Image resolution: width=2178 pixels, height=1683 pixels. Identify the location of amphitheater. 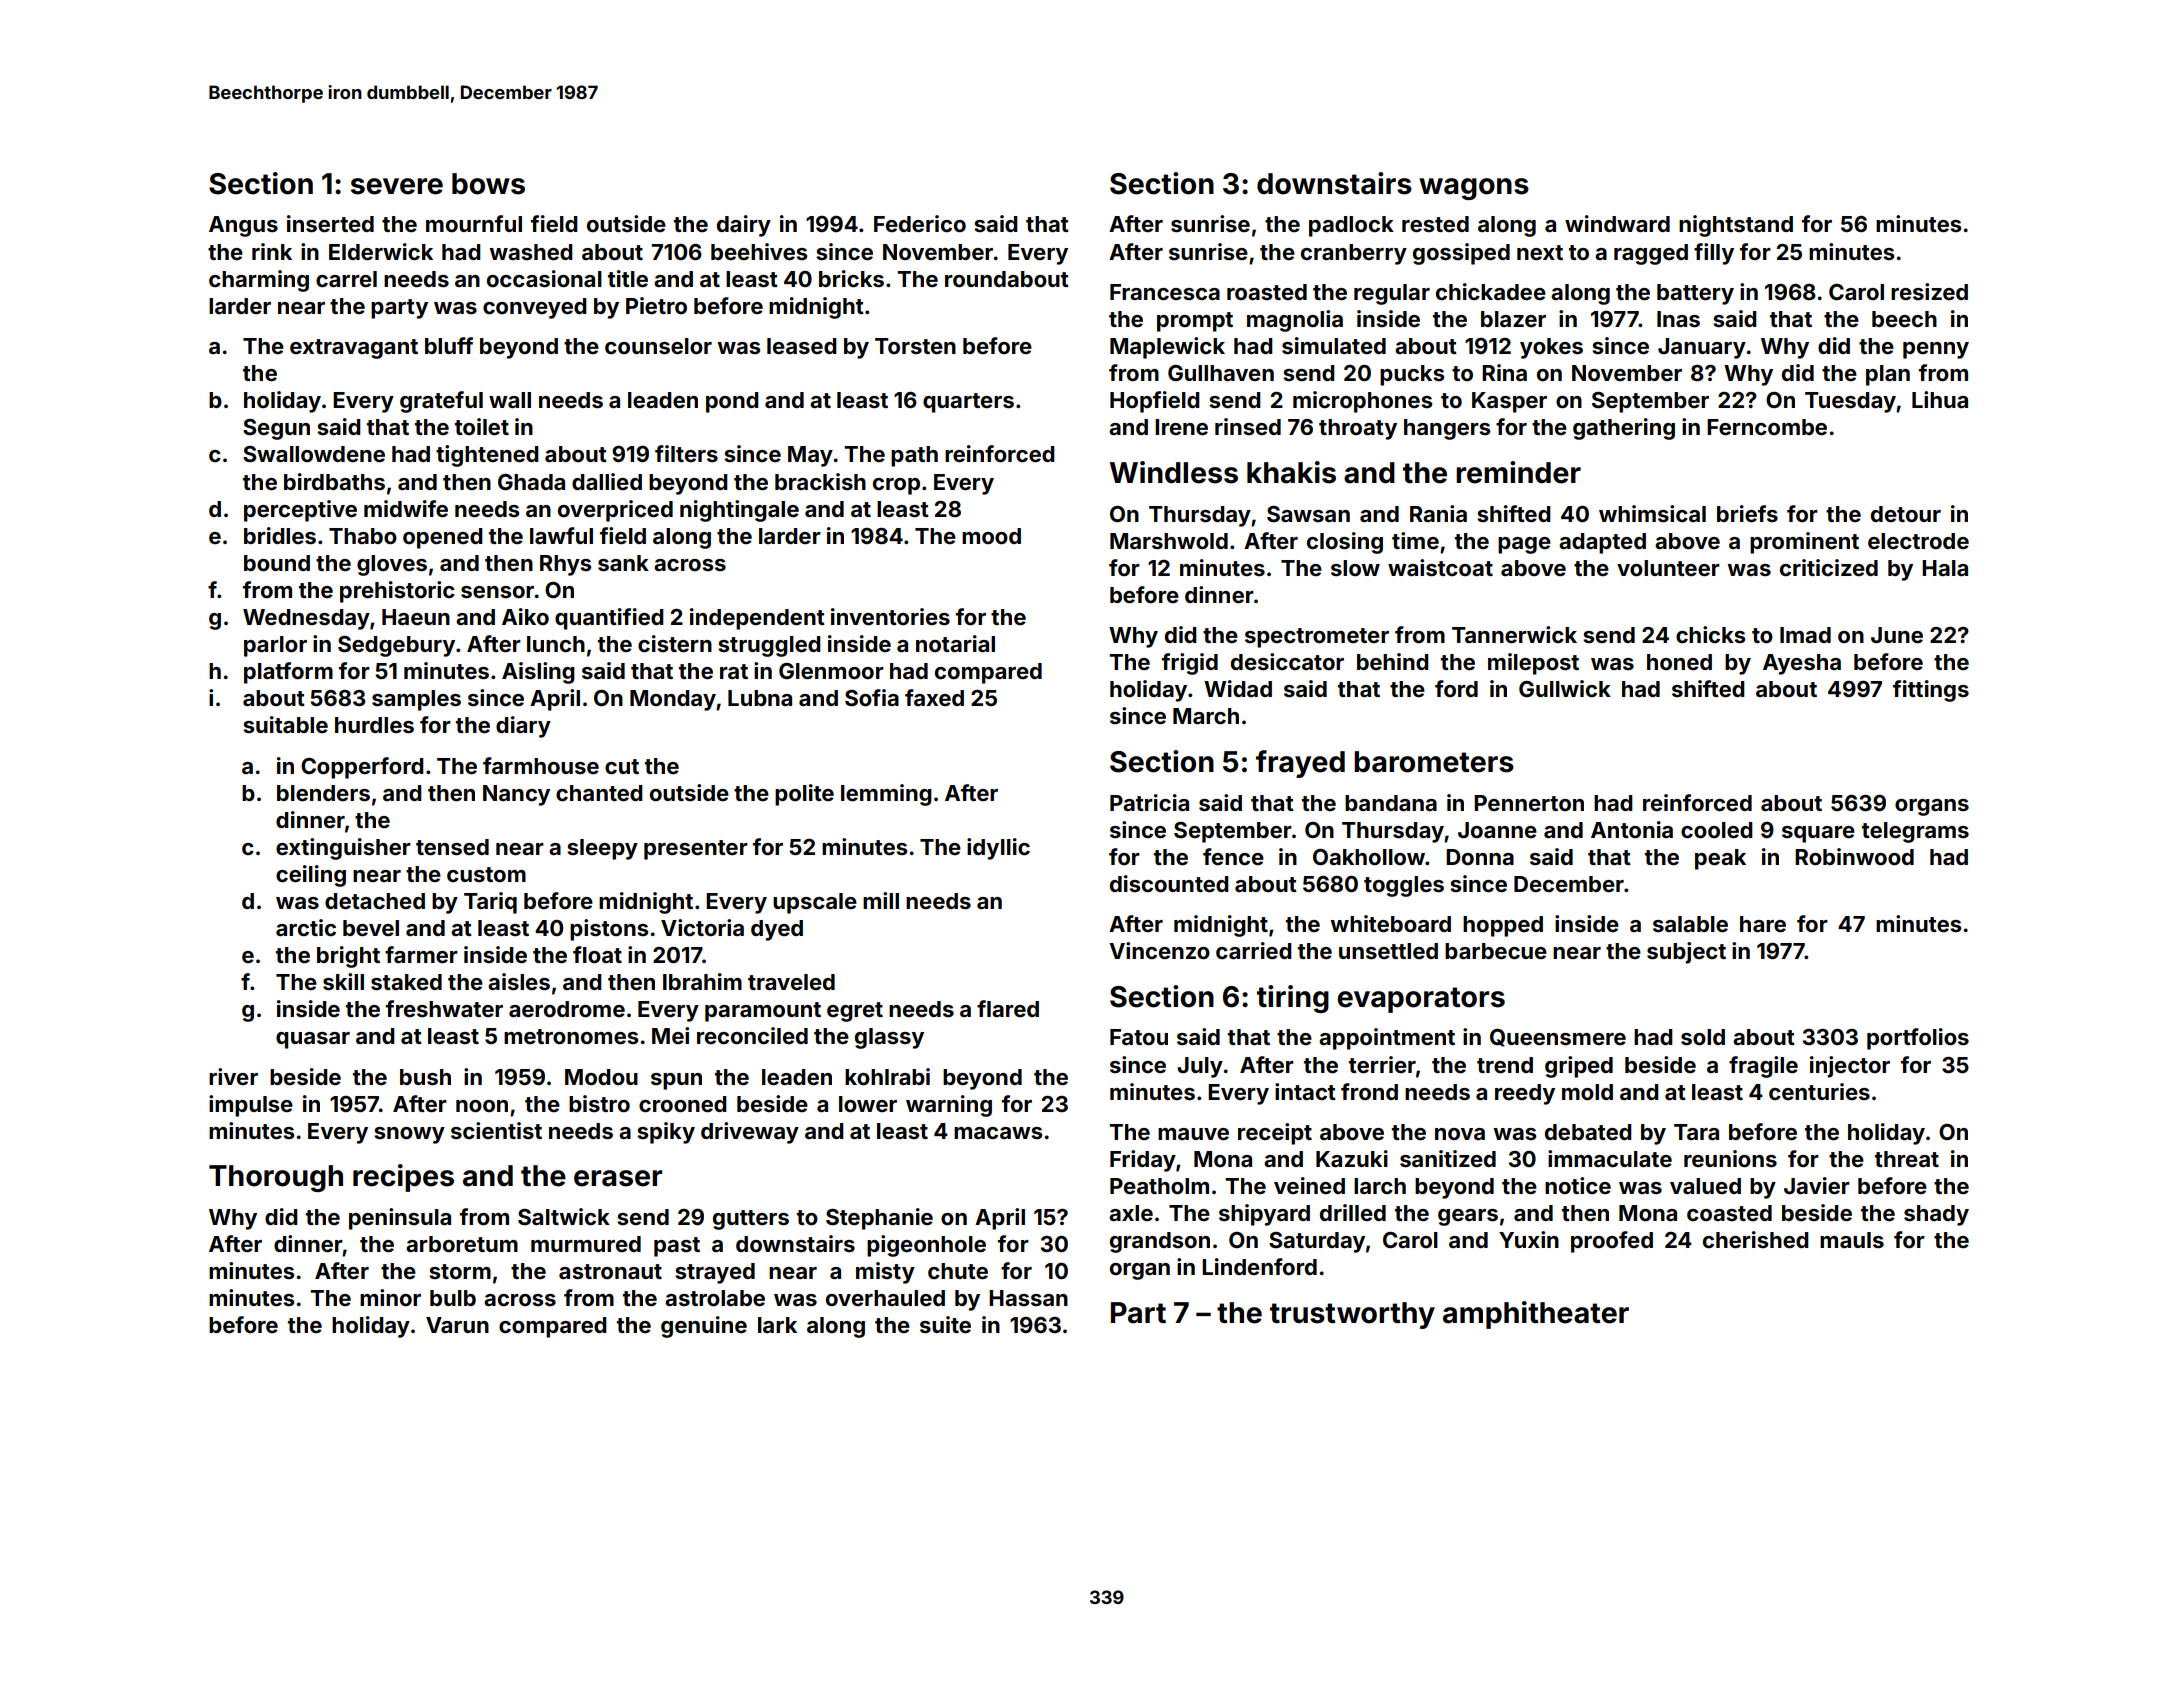
(1536, 1315).
